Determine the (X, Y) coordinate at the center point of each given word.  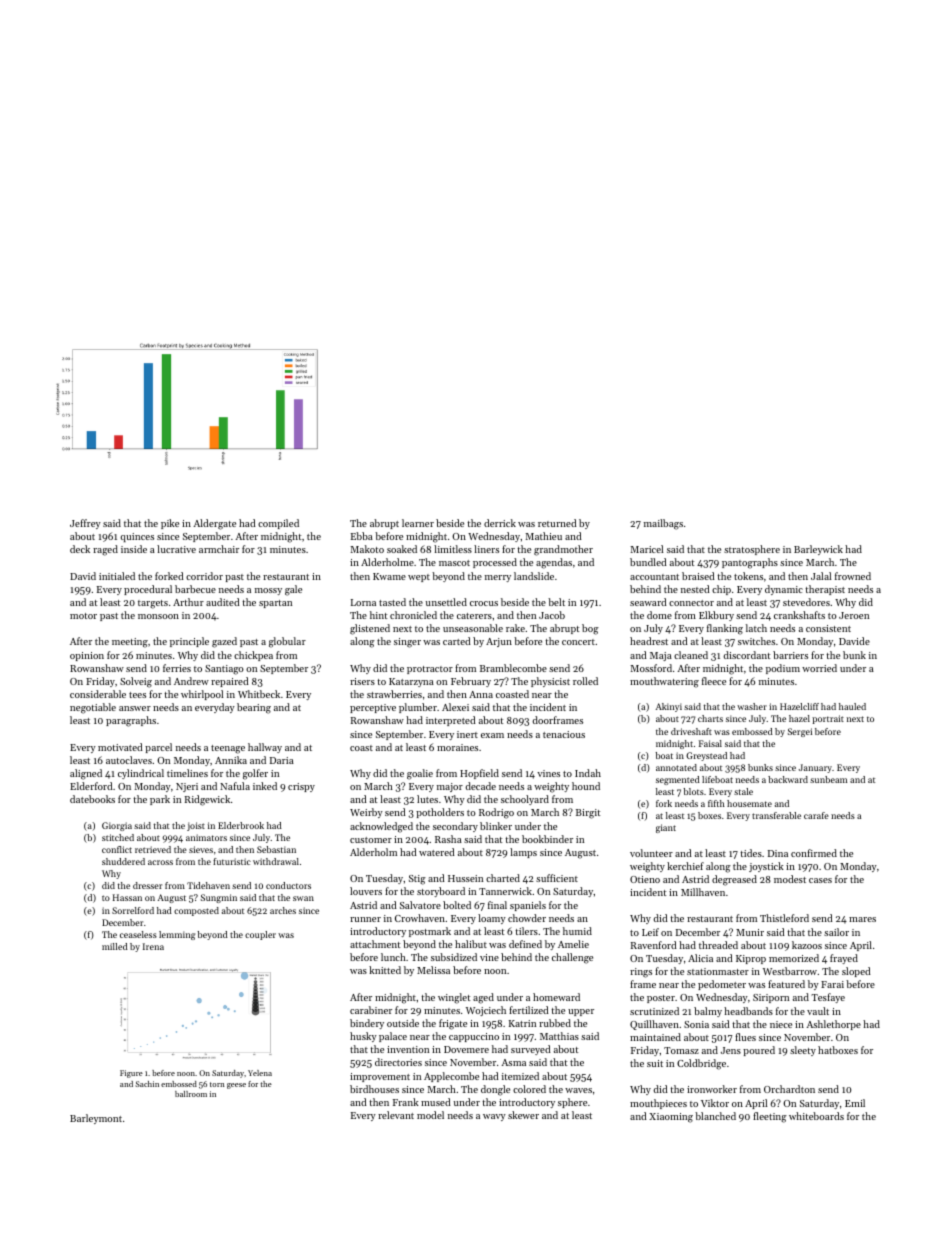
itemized (520, 1076)
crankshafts (799, 615)
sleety (803, 1051)
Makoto (367, 549)
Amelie (573, 944)
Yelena (260, 1073)
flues (745, 1037)
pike (170, 524)
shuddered (123, 861)
